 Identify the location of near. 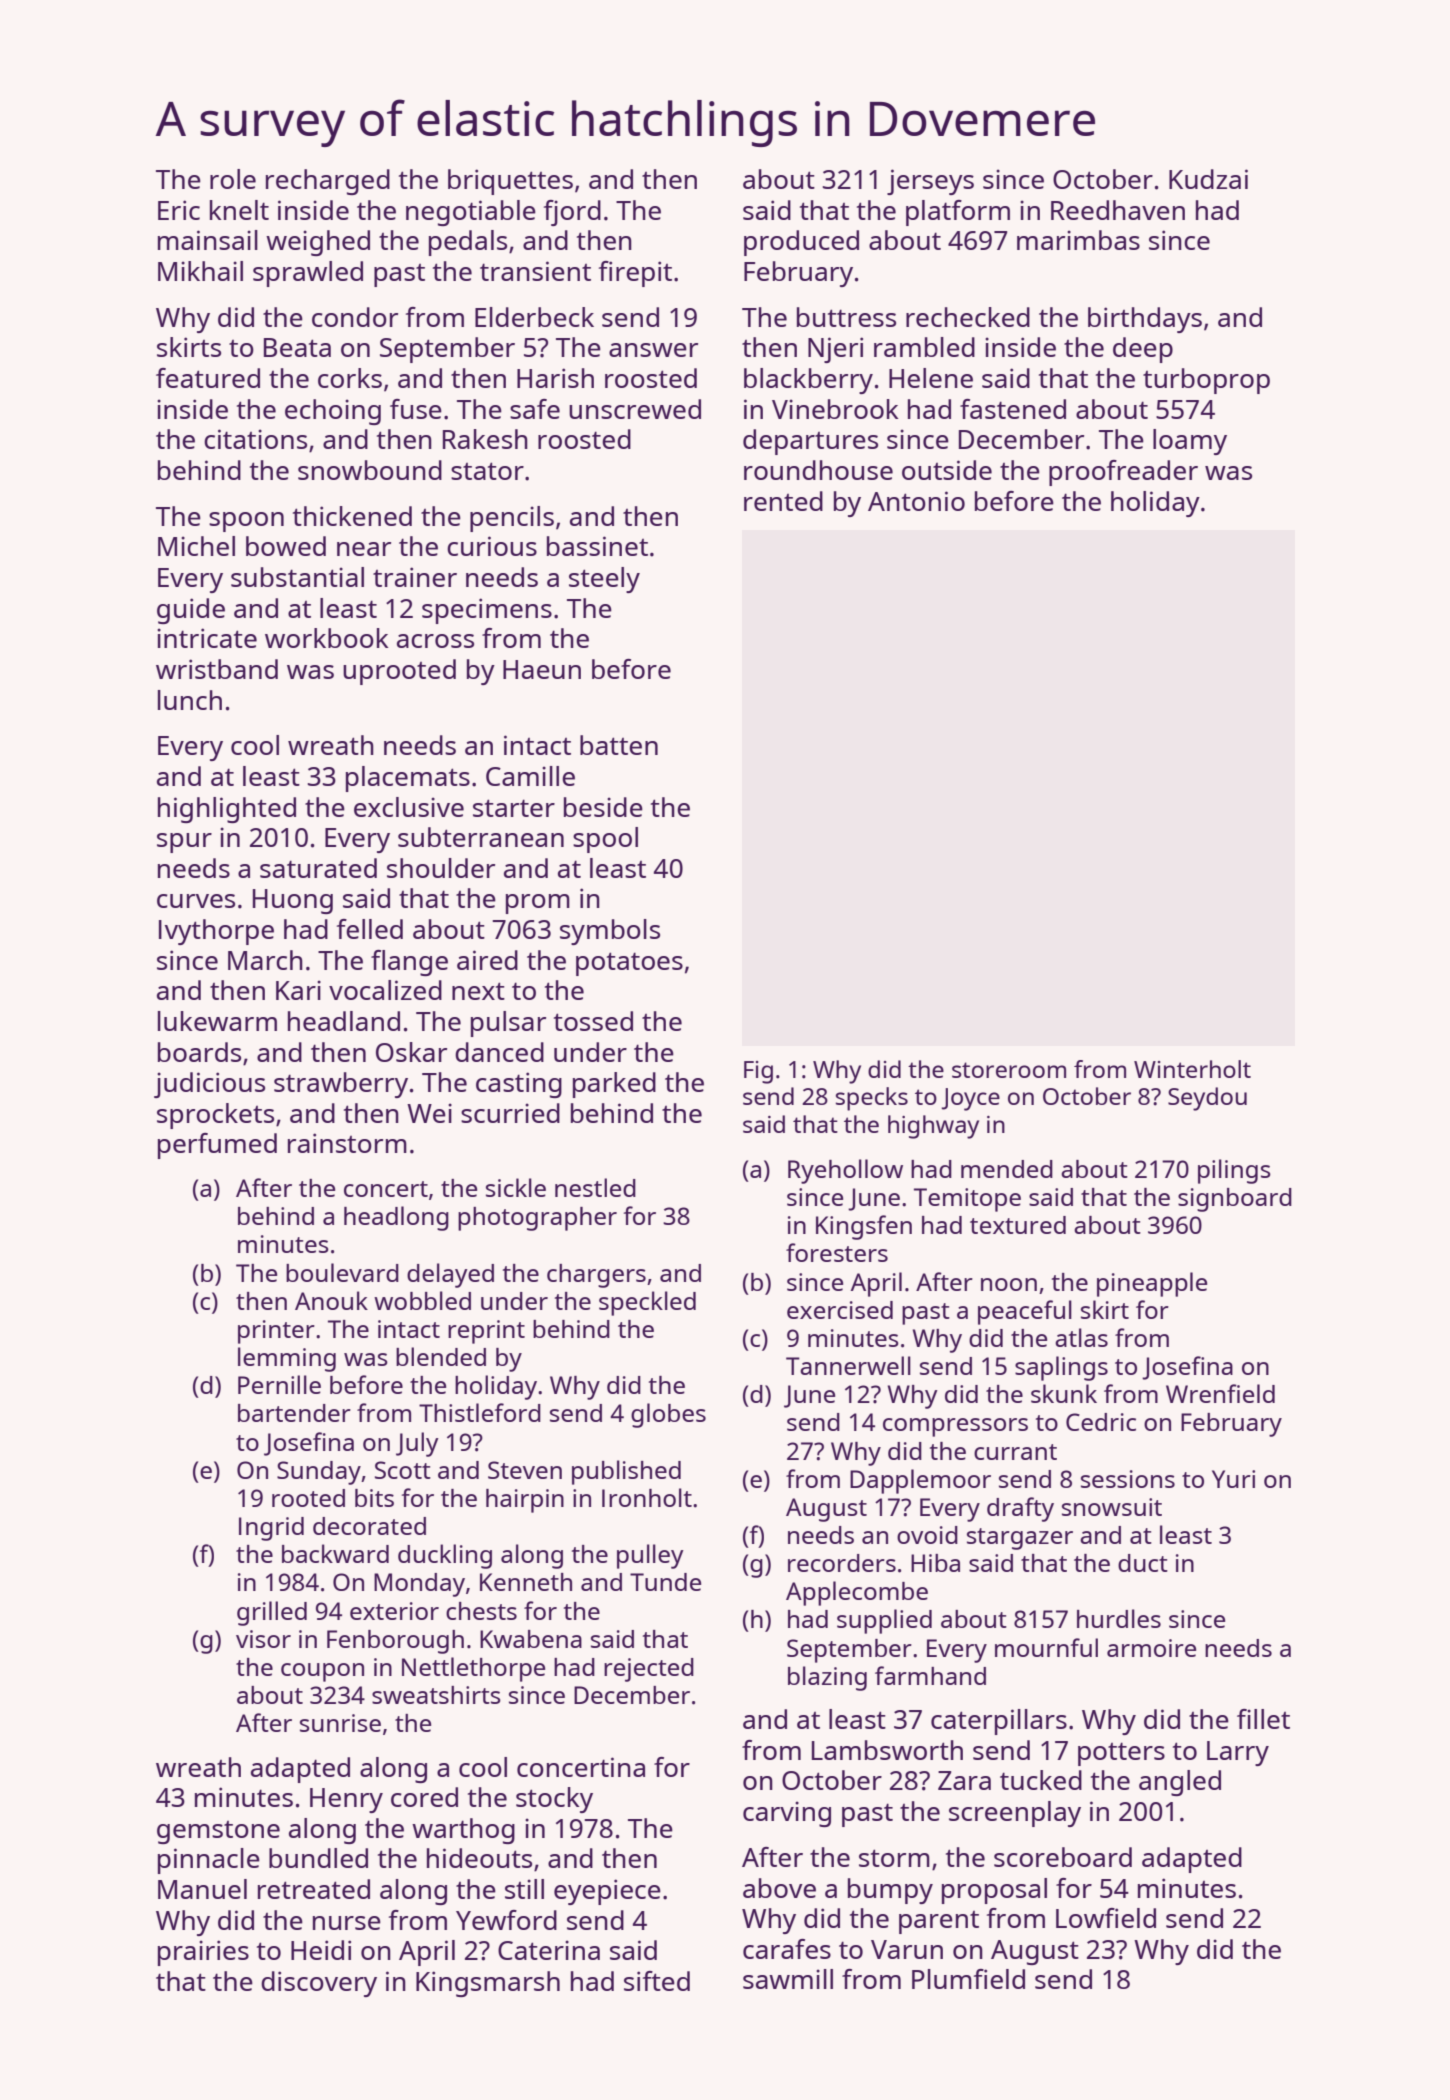
(364, 549).
